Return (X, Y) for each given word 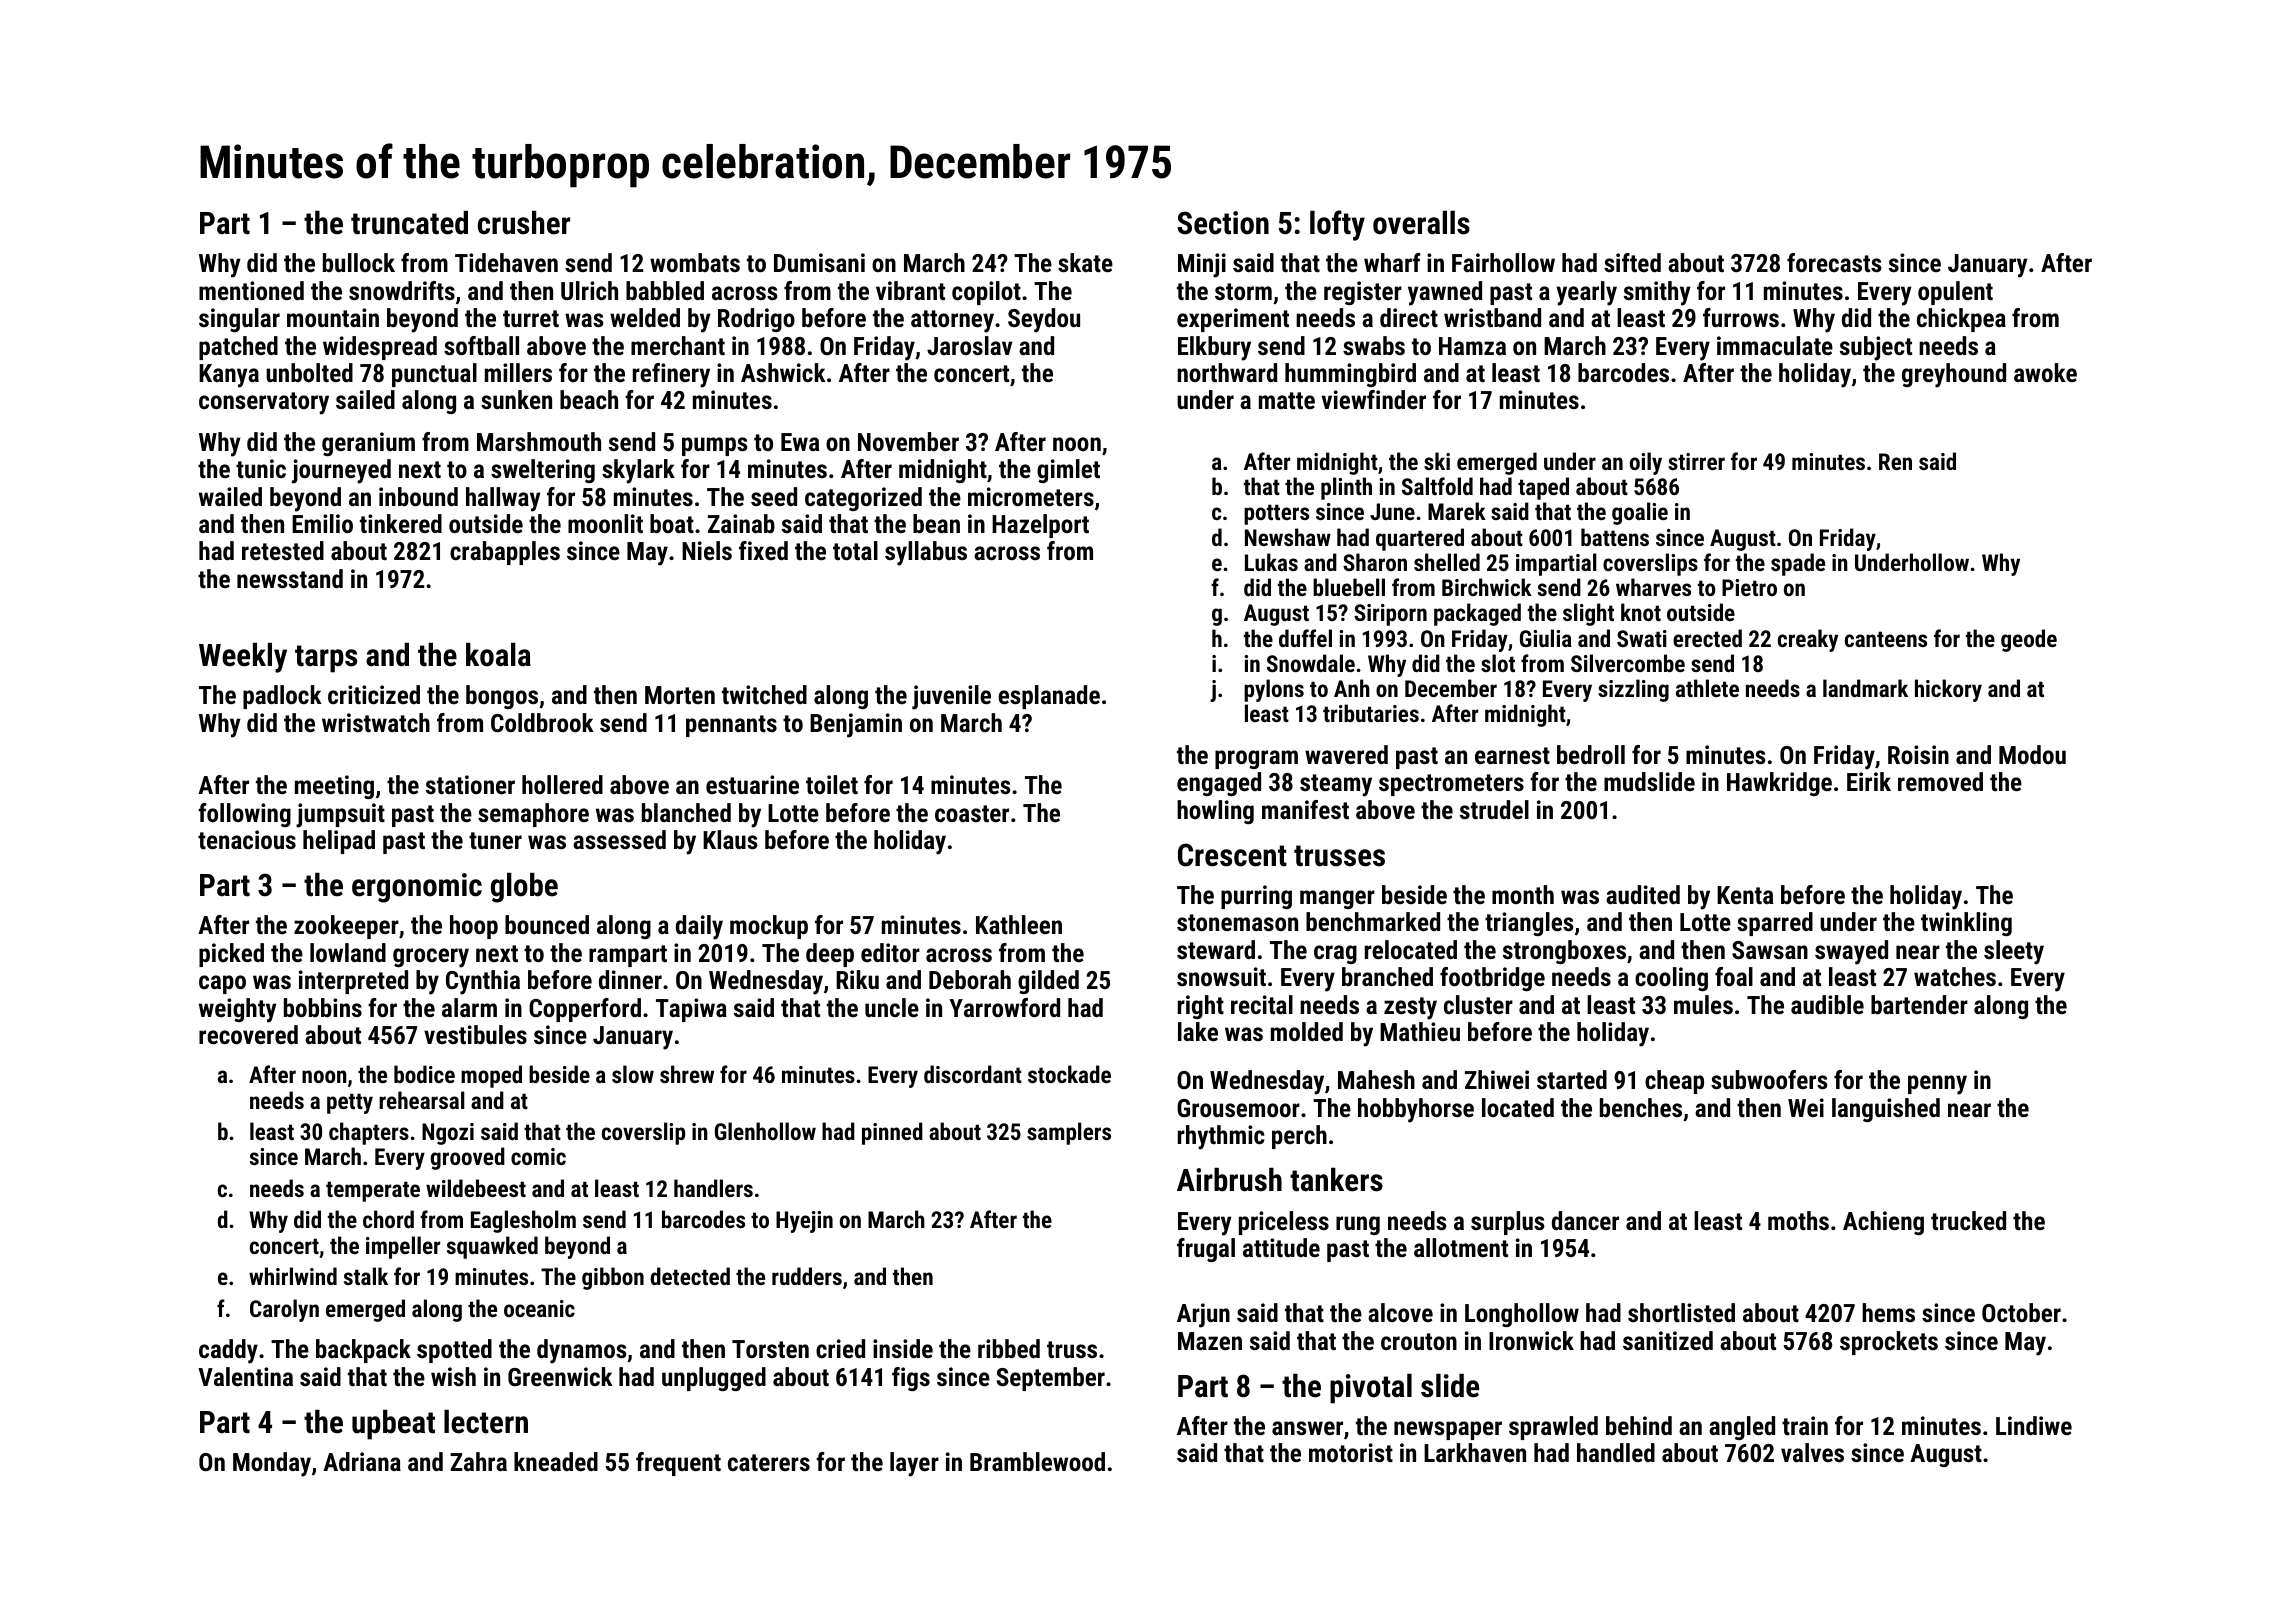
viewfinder (1374, 399)
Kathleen (1019, 924)
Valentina (245, 1376)
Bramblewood (1037, 1461)
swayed (1851, 952)
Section (1223, 223)
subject (1876, 348)
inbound (418, 496)
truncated (409, 223)
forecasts (1834, 262)
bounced (547, 924)
